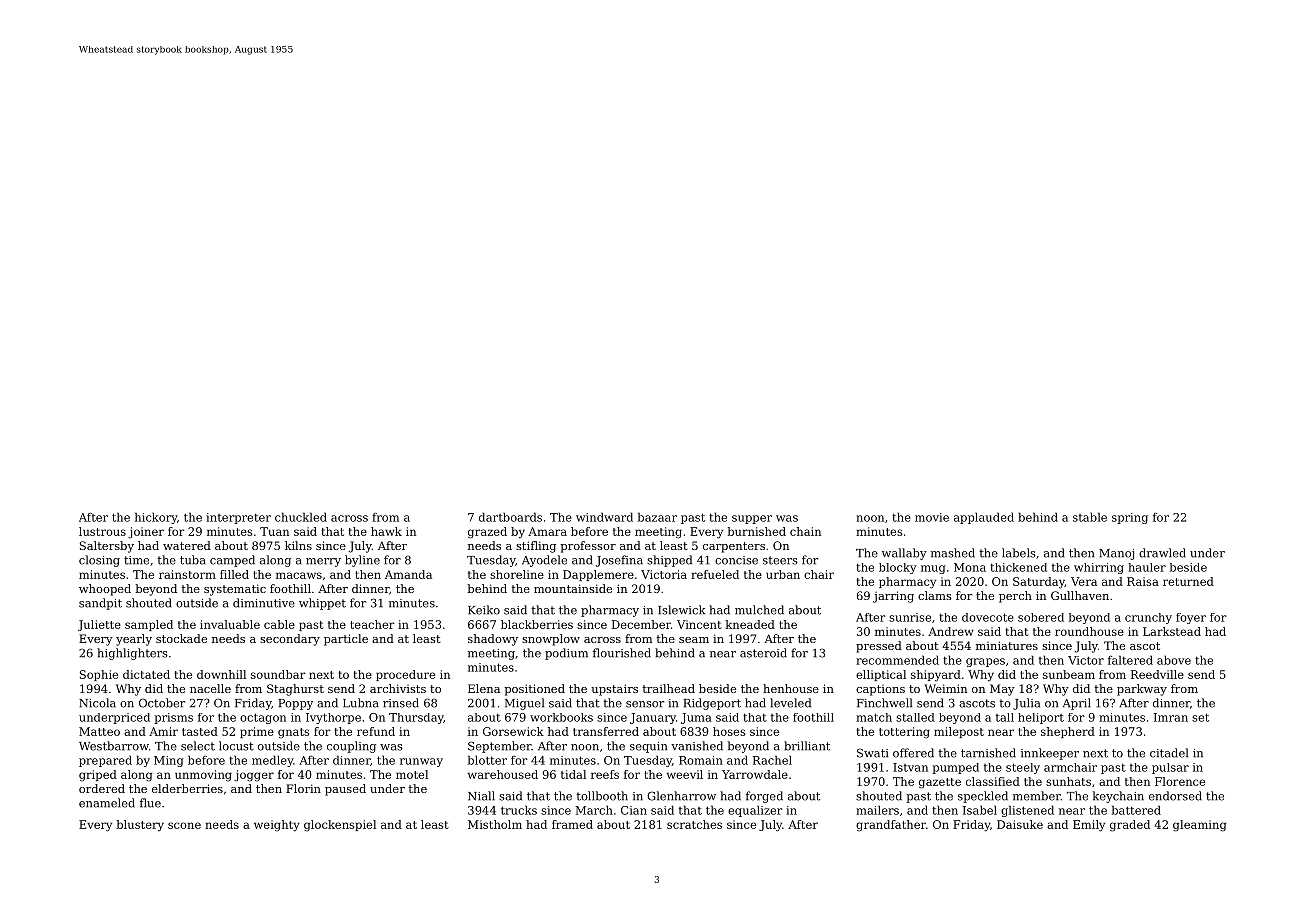  Describe the element at coordinates (648, 747) in the image. I see `sequin` at that location.
